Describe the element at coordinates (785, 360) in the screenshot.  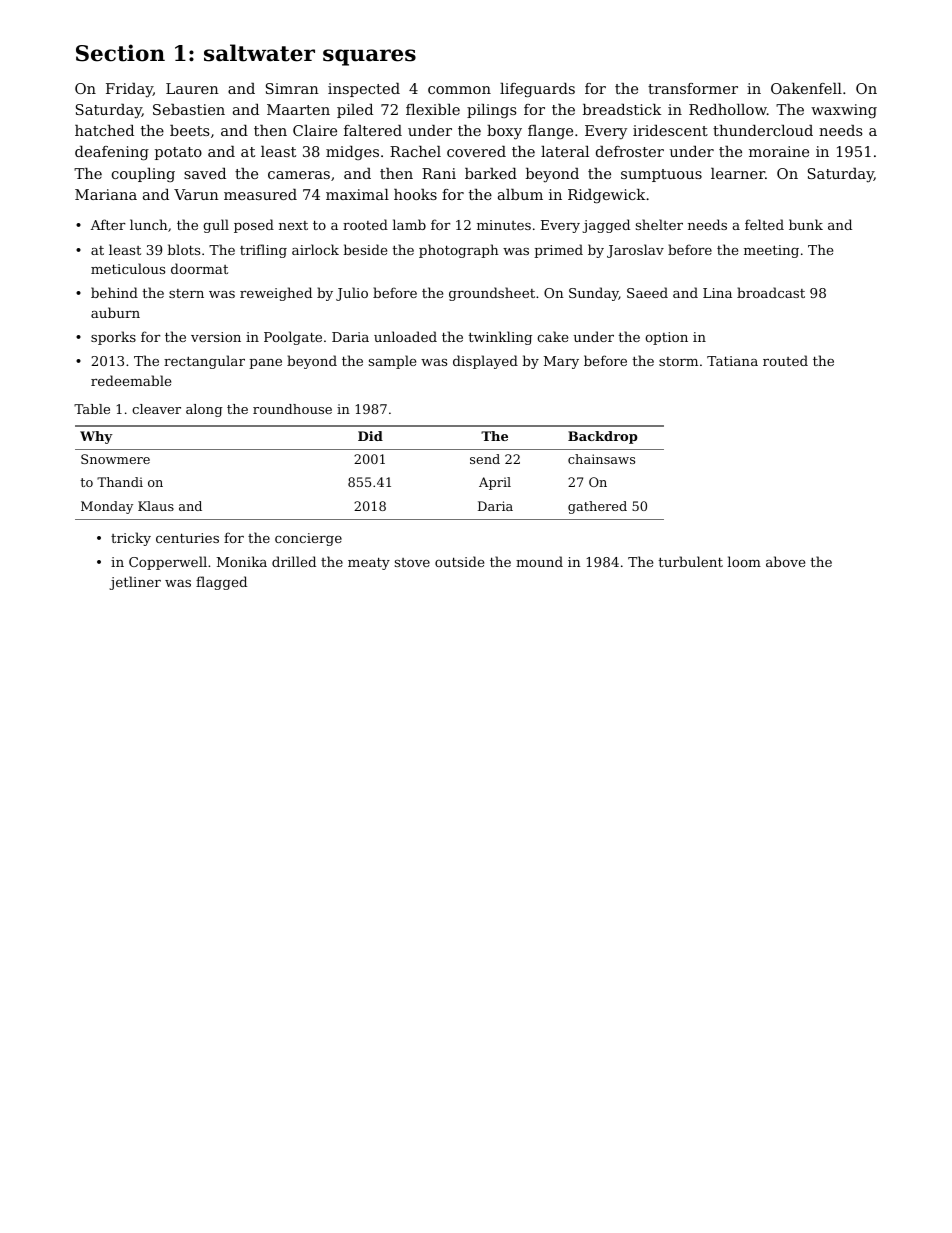
I see `routed` at that location.
